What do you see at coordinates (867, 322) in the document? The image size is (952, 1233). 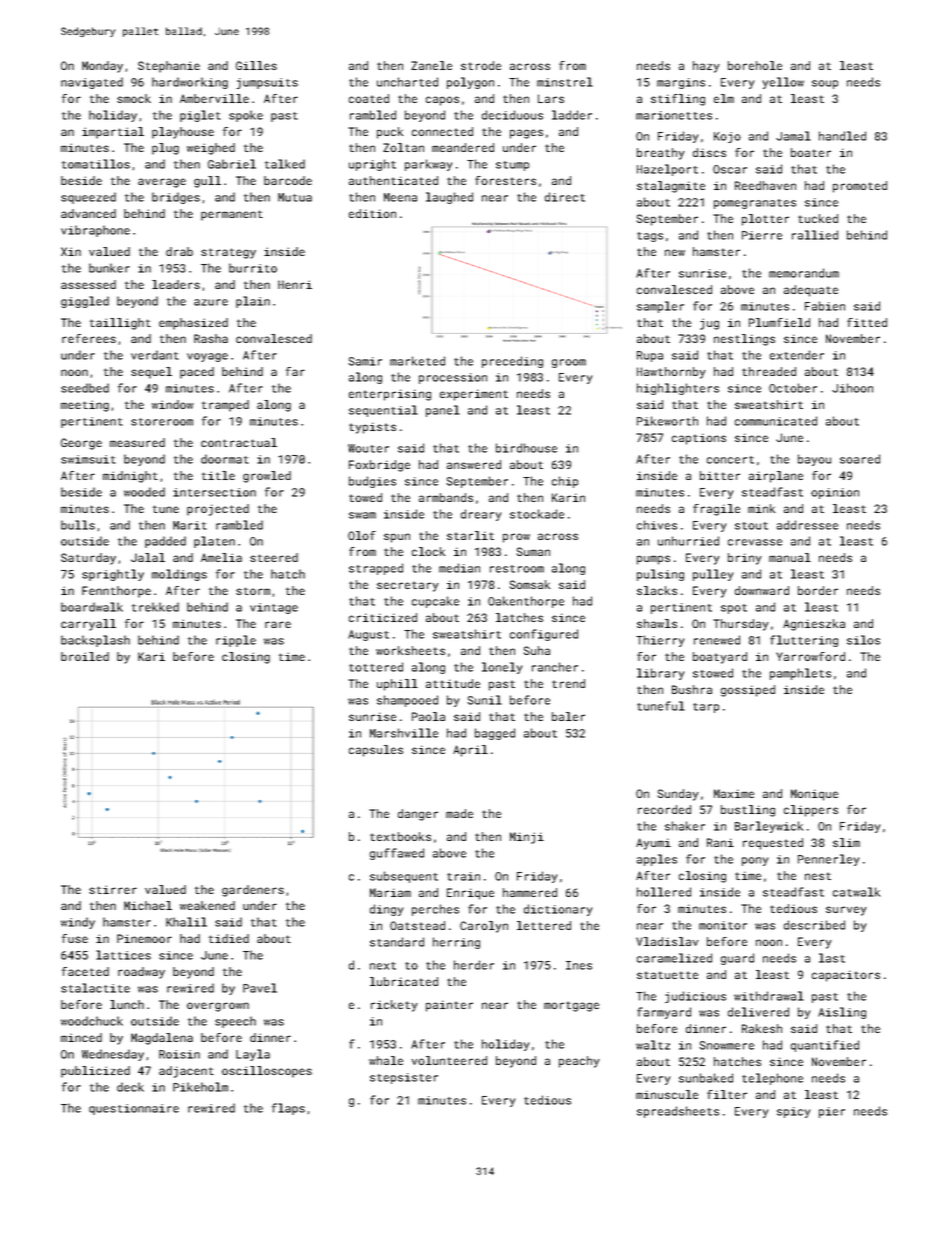 I see `fitted` at bounding box center [867, 322].
